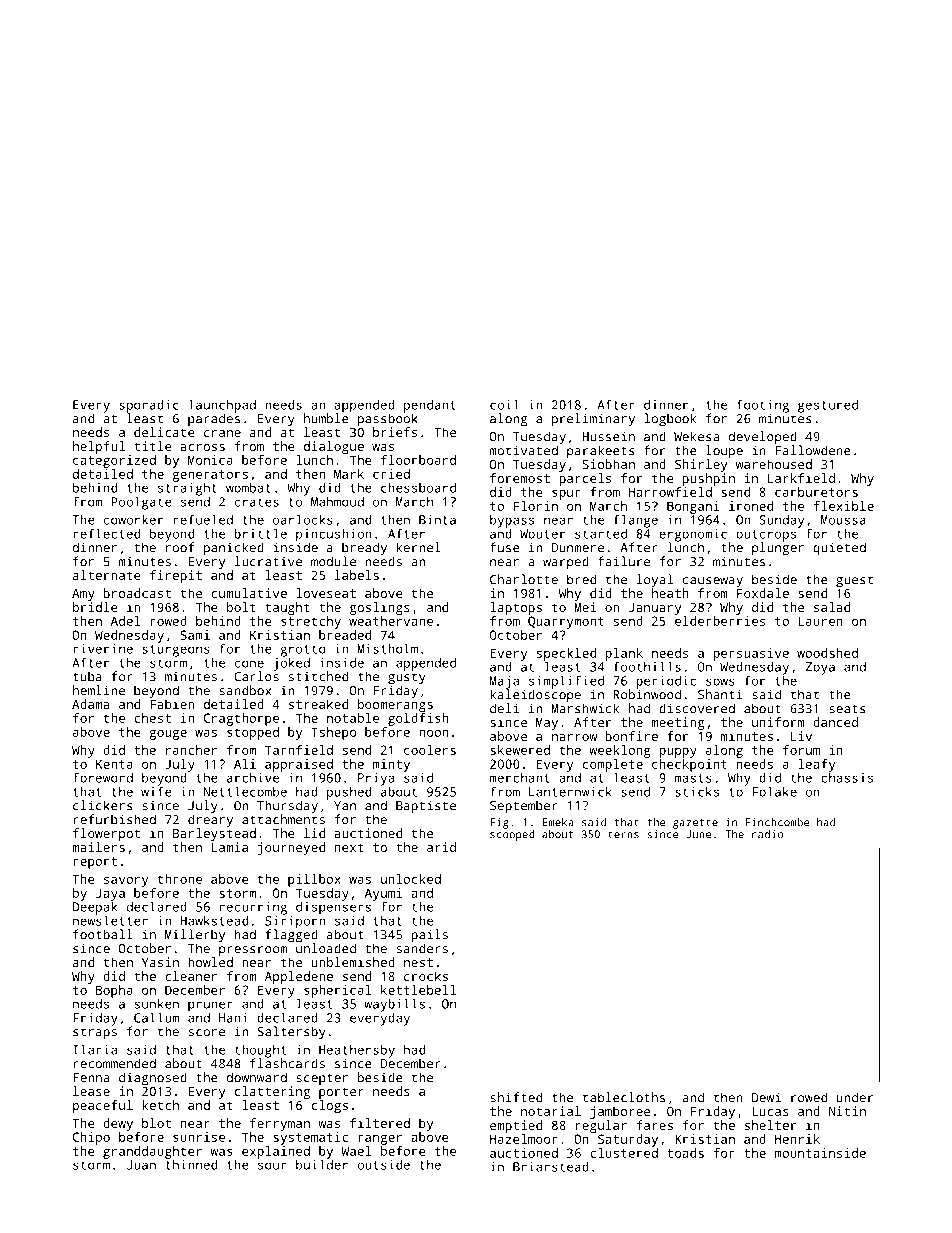 This screenshot has width=952, height=1233. Describe the element at coordinates (698, 834) in the screenshot. I see `June` at that location.
